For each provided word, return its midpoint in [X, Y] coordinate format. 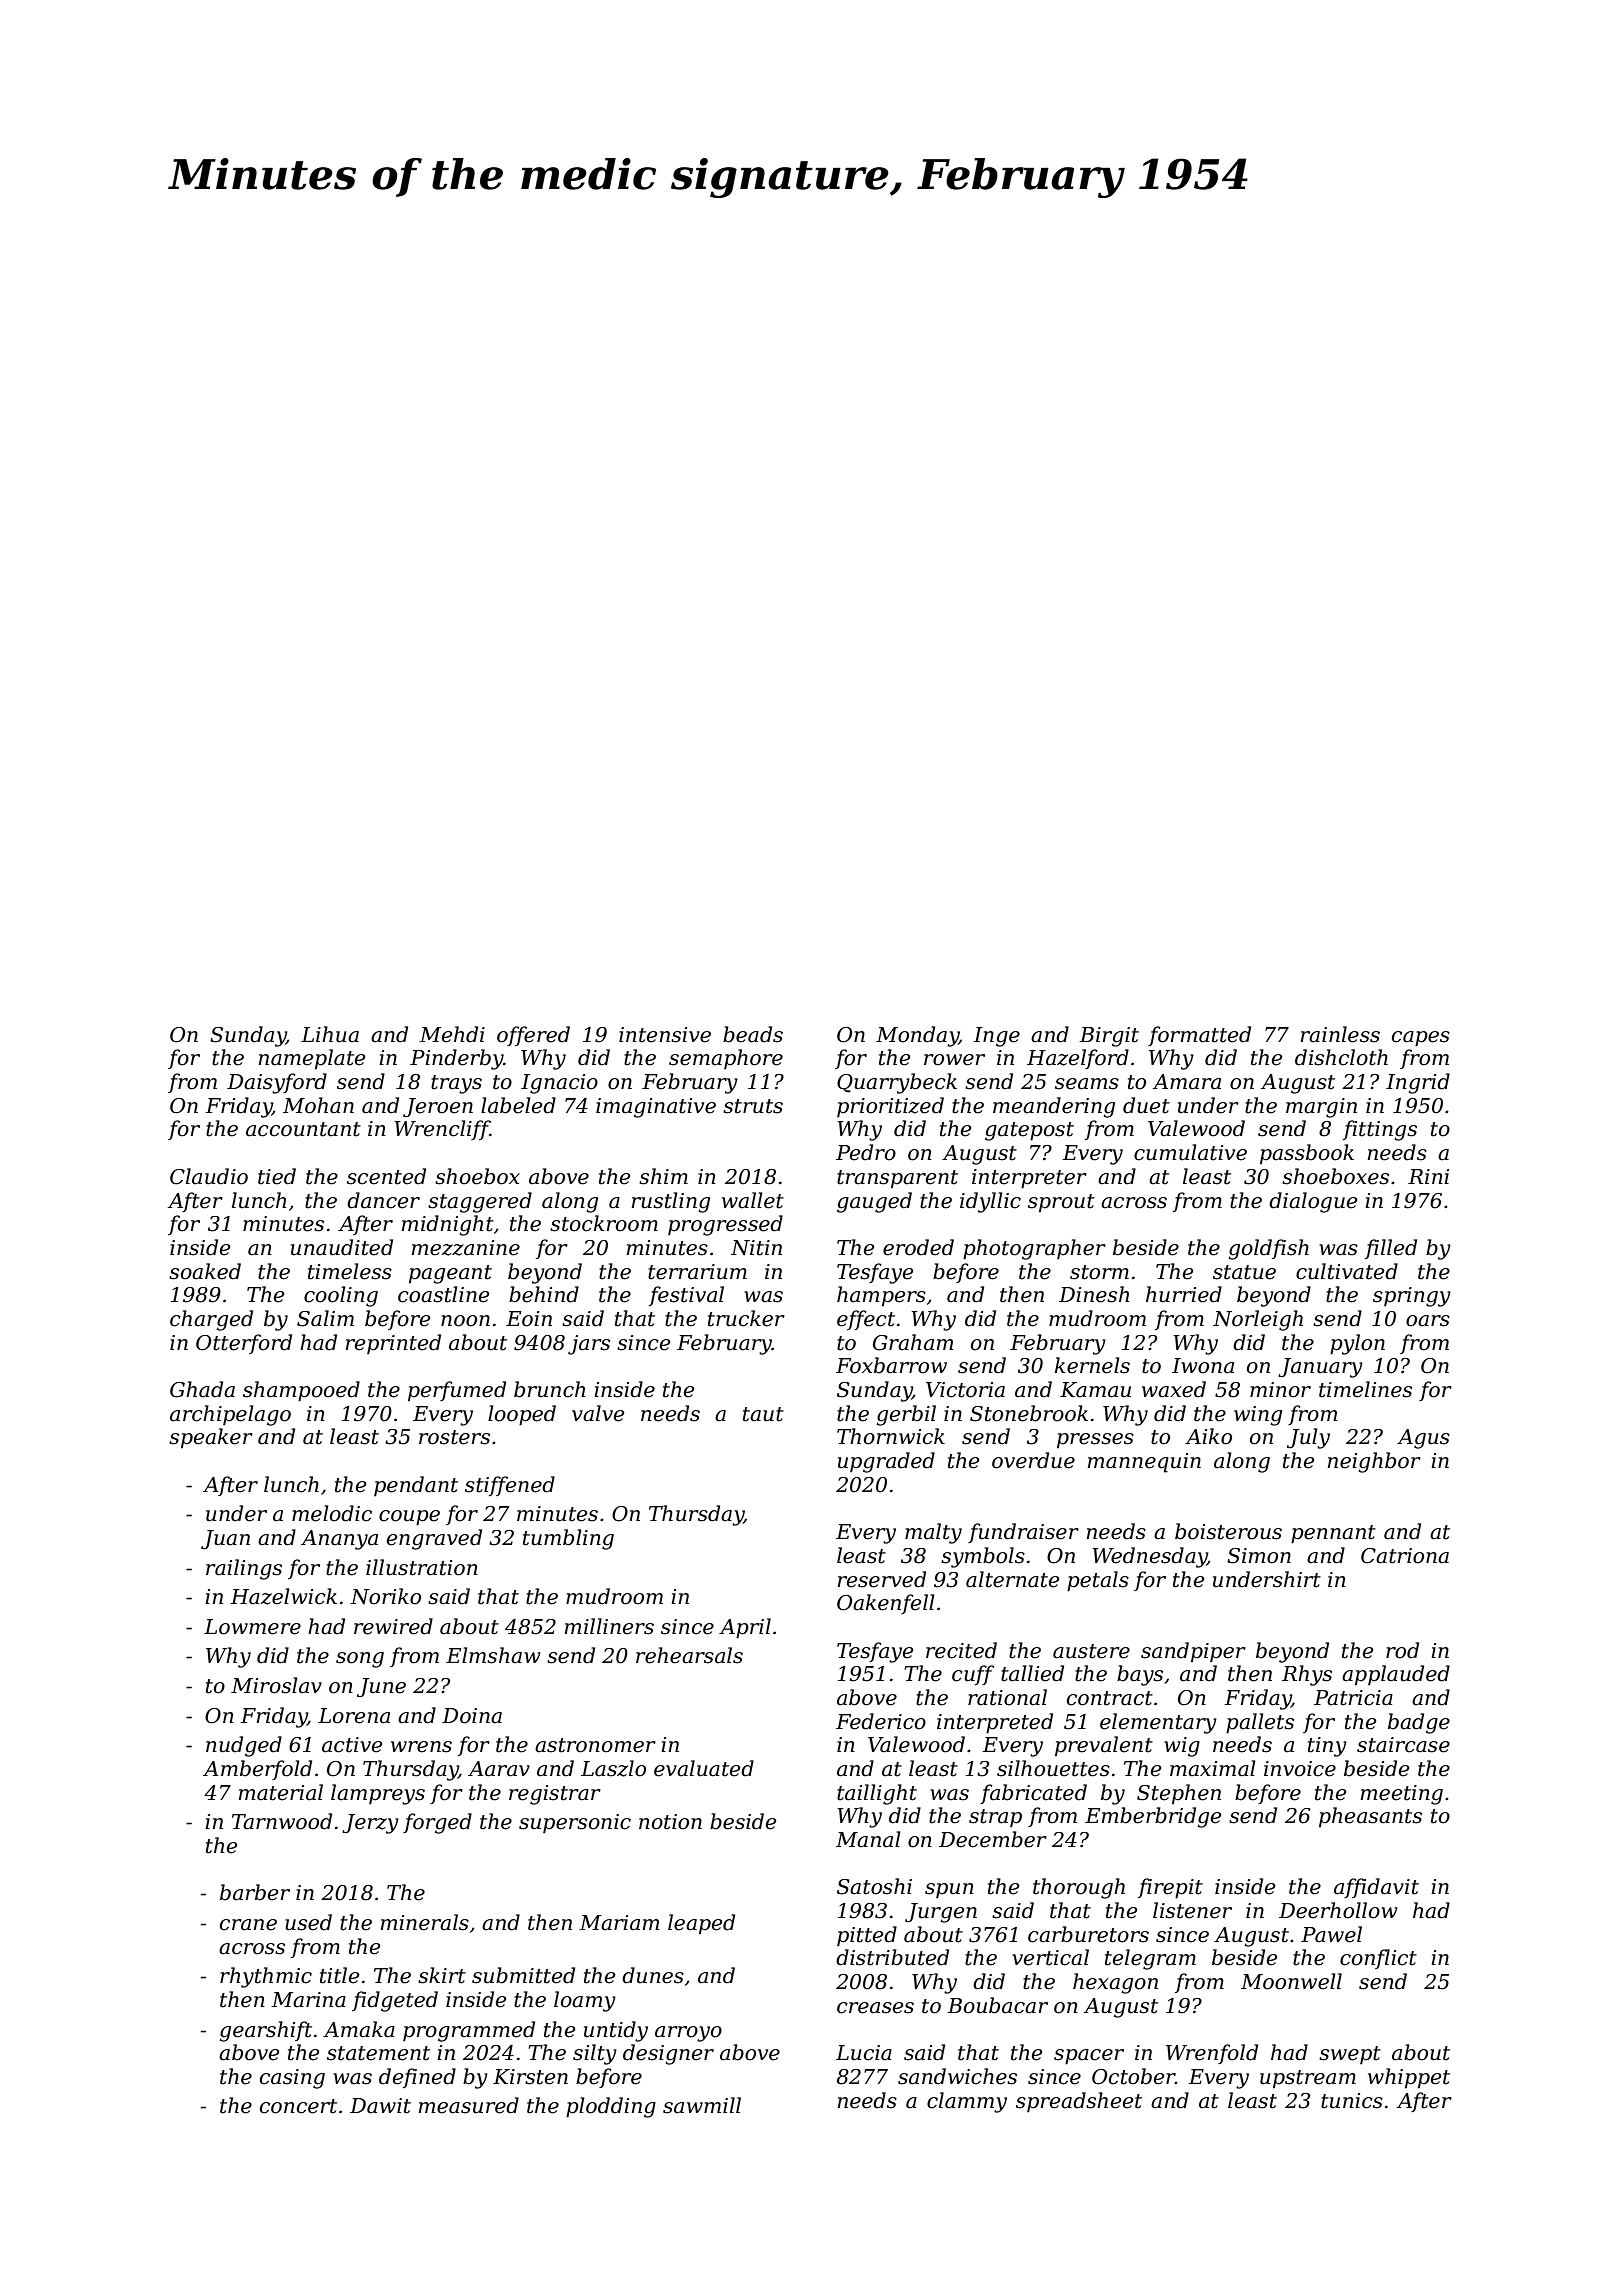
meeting [1402, 1795]
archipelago [230, 1415]
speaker [211, 1438]
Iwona [1203, 1366]
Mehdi [452, 1034]
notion [670, 1822]
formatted [1199, 1036]
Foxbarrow [891, 1365]
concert [298, 2106]
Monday [917, 1036]
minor [1280, 1390]
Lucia [864, 2053]
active [352, 1745]
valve [598, 1413]
